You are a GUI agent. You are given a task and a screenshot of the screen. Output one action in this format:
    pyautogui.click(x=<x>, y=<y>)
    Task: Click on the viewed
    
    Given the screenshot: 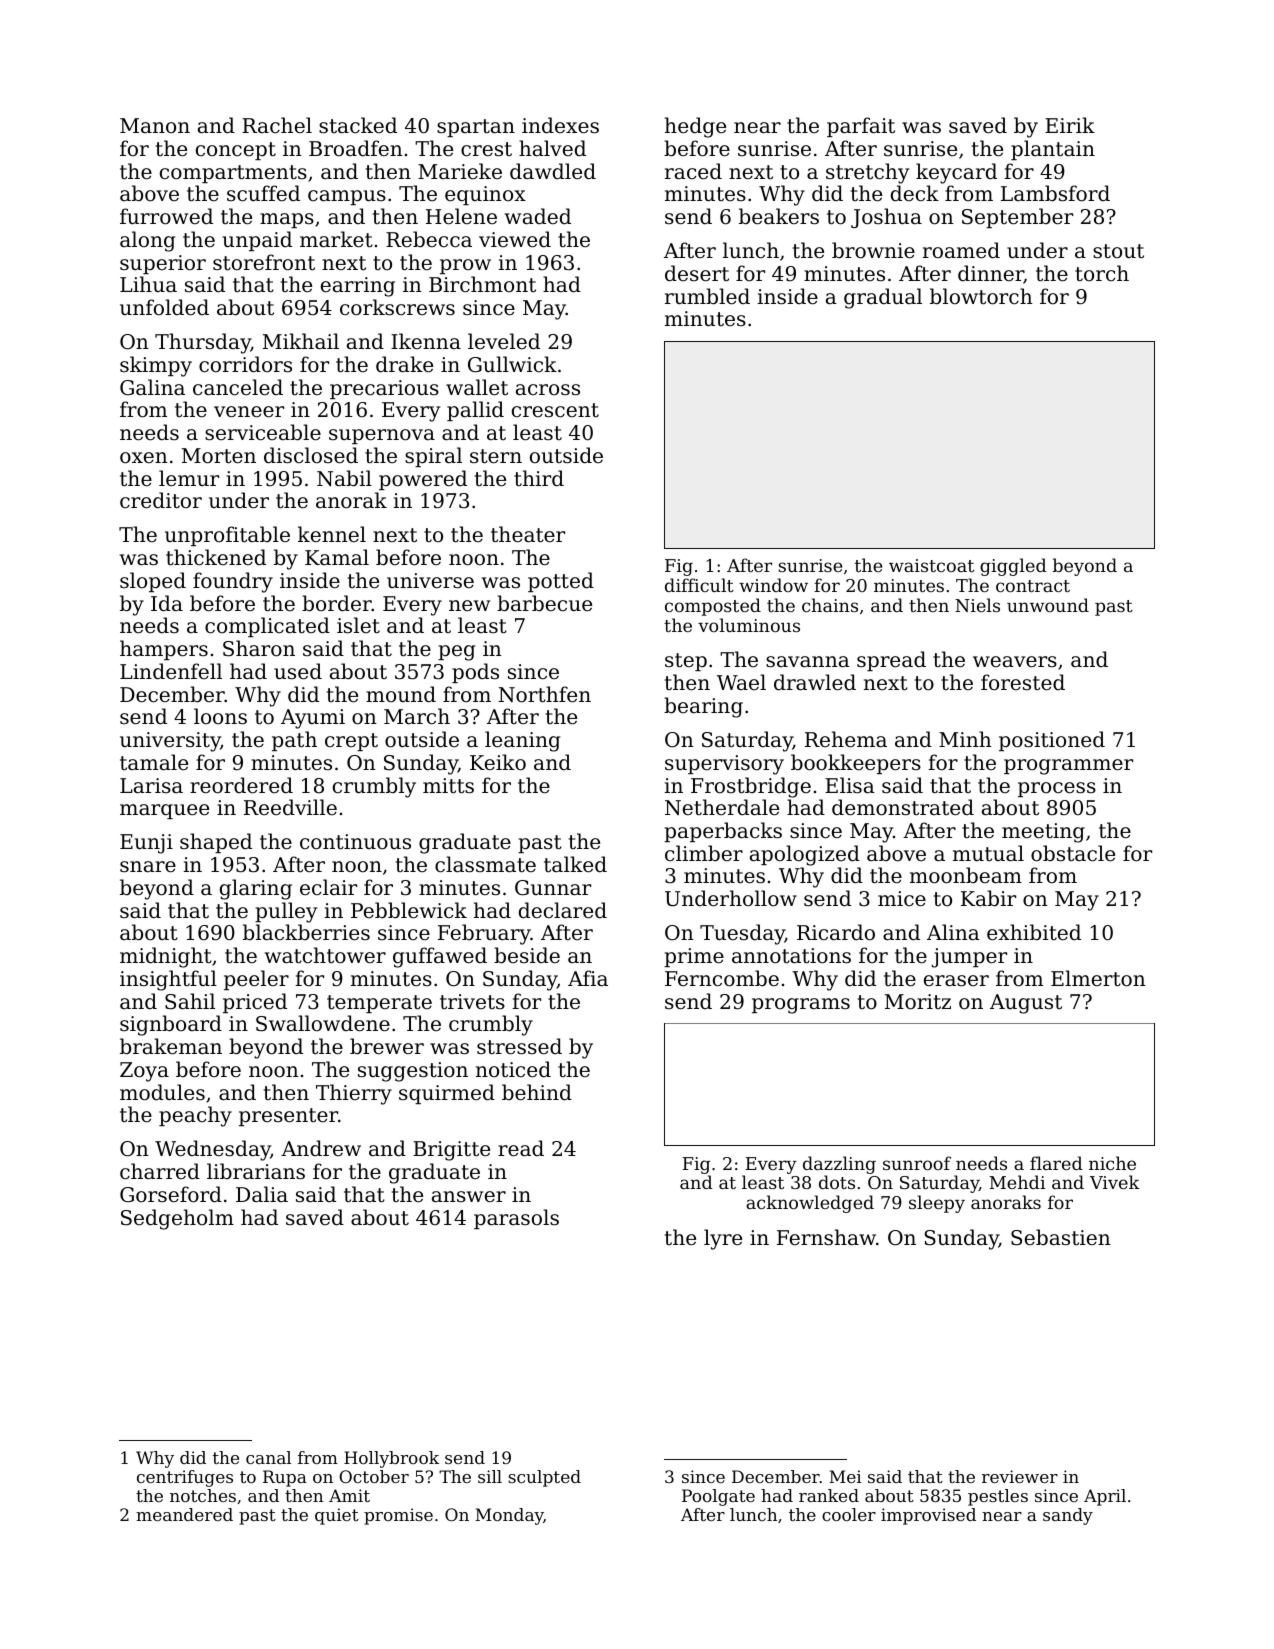 What is the action you would take?
    pyautogui.click(x=515, y=239)
